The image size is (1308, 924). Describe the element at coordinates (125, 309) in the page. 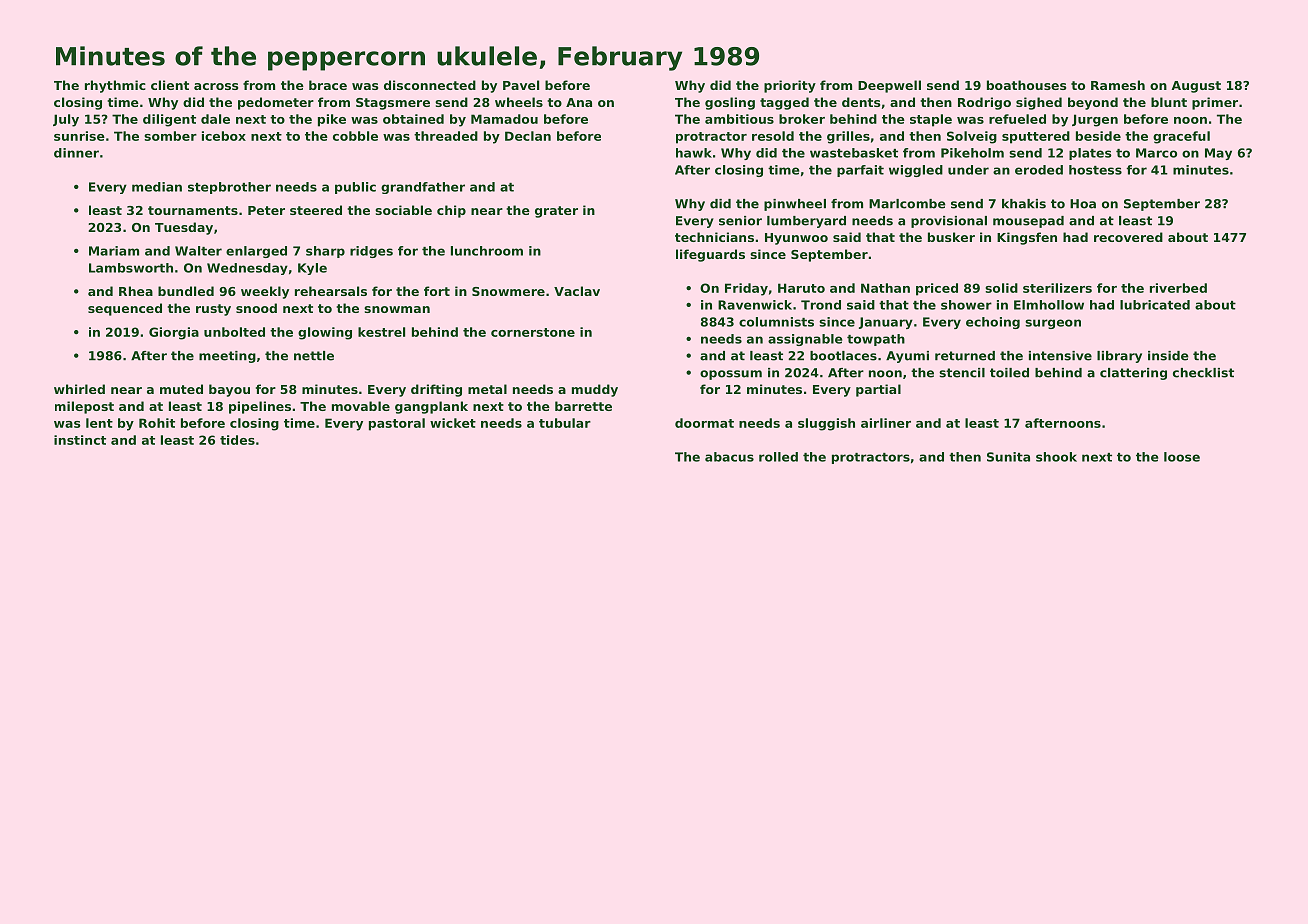

I see `sequenced` at that location.
